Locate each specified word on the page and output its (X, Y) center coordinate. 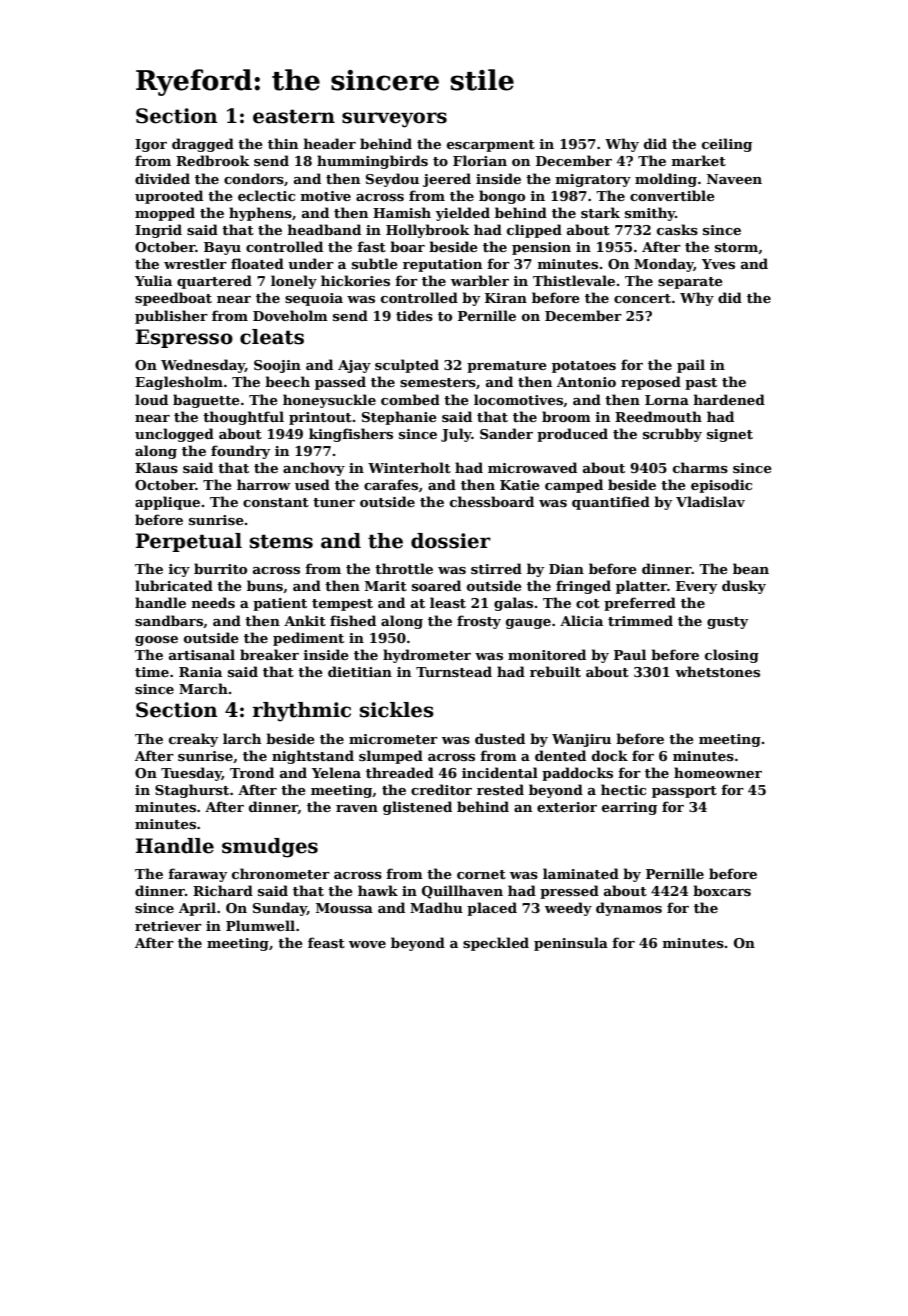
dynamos (629, 909)
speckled (496, 944)
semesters (438, 382)
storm (736, 247)
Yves (718, 264)
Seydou (392, 180)
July (456, 435)
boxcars (722, 890)
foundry (240, 452)
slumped (391, 757)
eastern (294, 116)
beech (287, 381)
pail (691, 366)
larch (242, 738)
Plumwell (260, 925)
